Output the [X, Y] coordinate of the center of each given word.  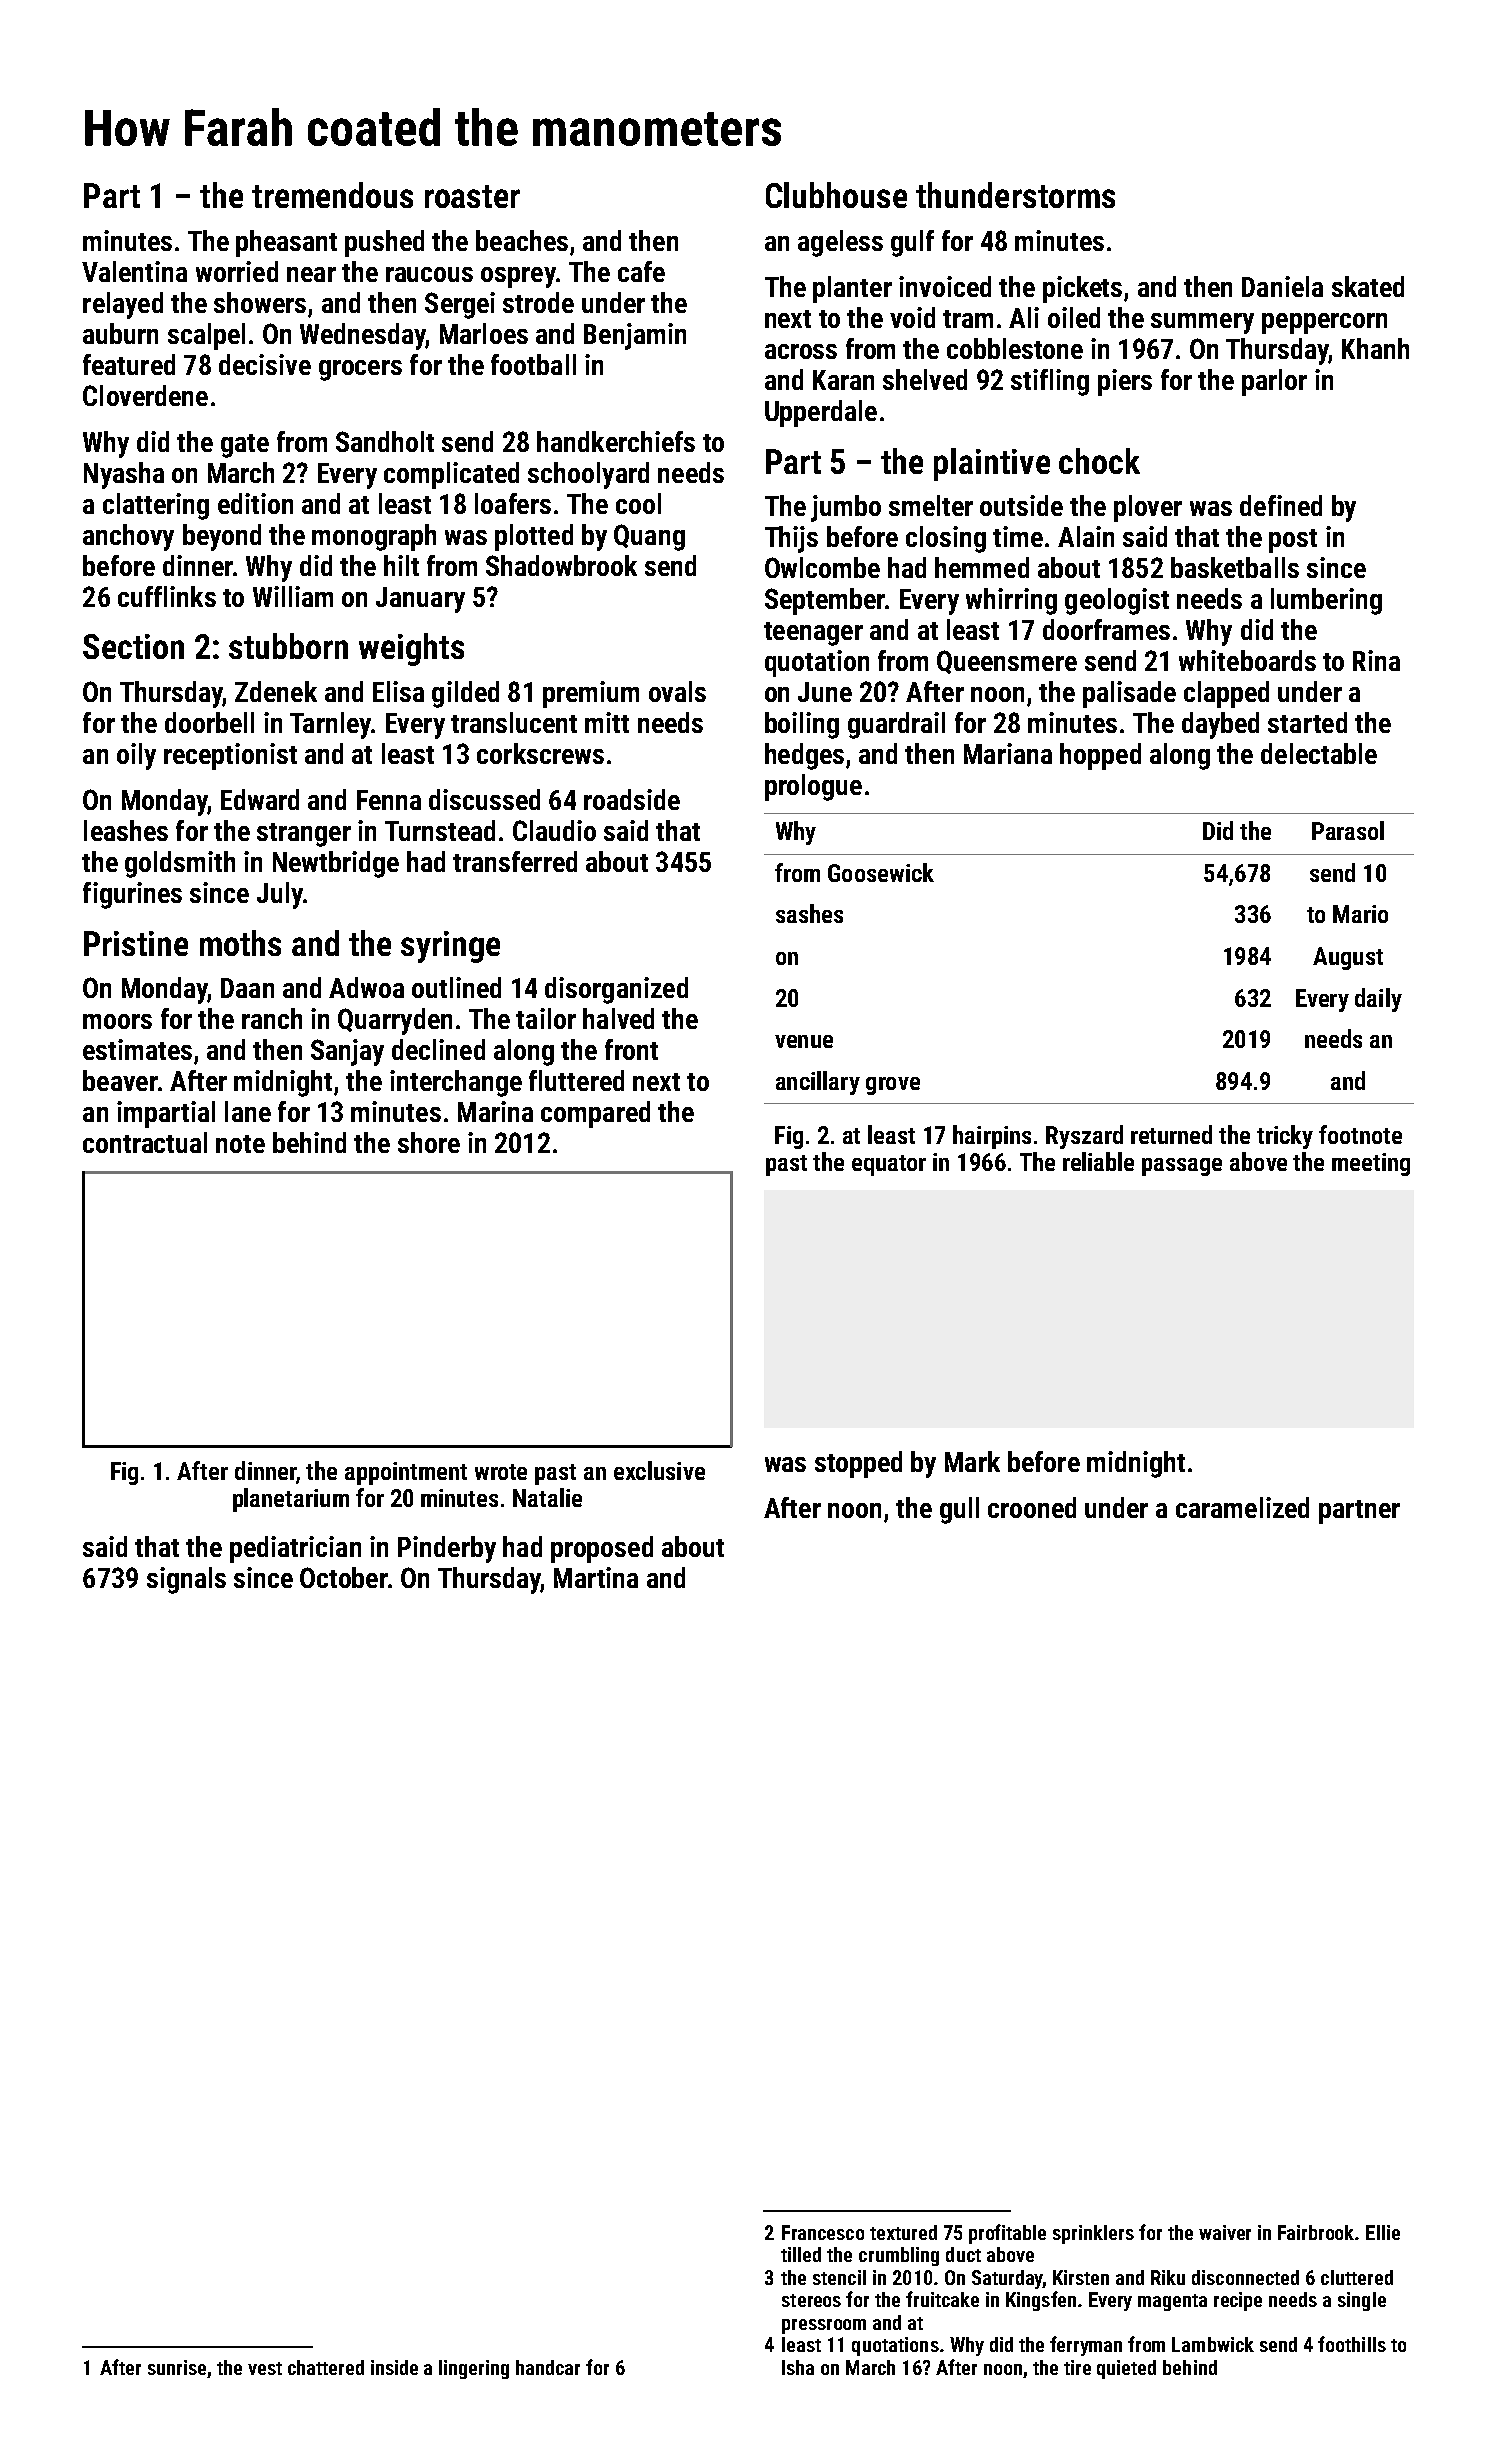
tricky [1285, 1137]
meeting [1371, 1164]
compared [595, 1114]
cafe [641, 271]
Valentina [134, 271]
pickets [1082, 289]
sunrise [177, 2367]
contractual [145, 1142]
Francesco [823, 2232]
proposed [602, 1549]
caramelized [1242, 1507]
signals [186, 1580]
